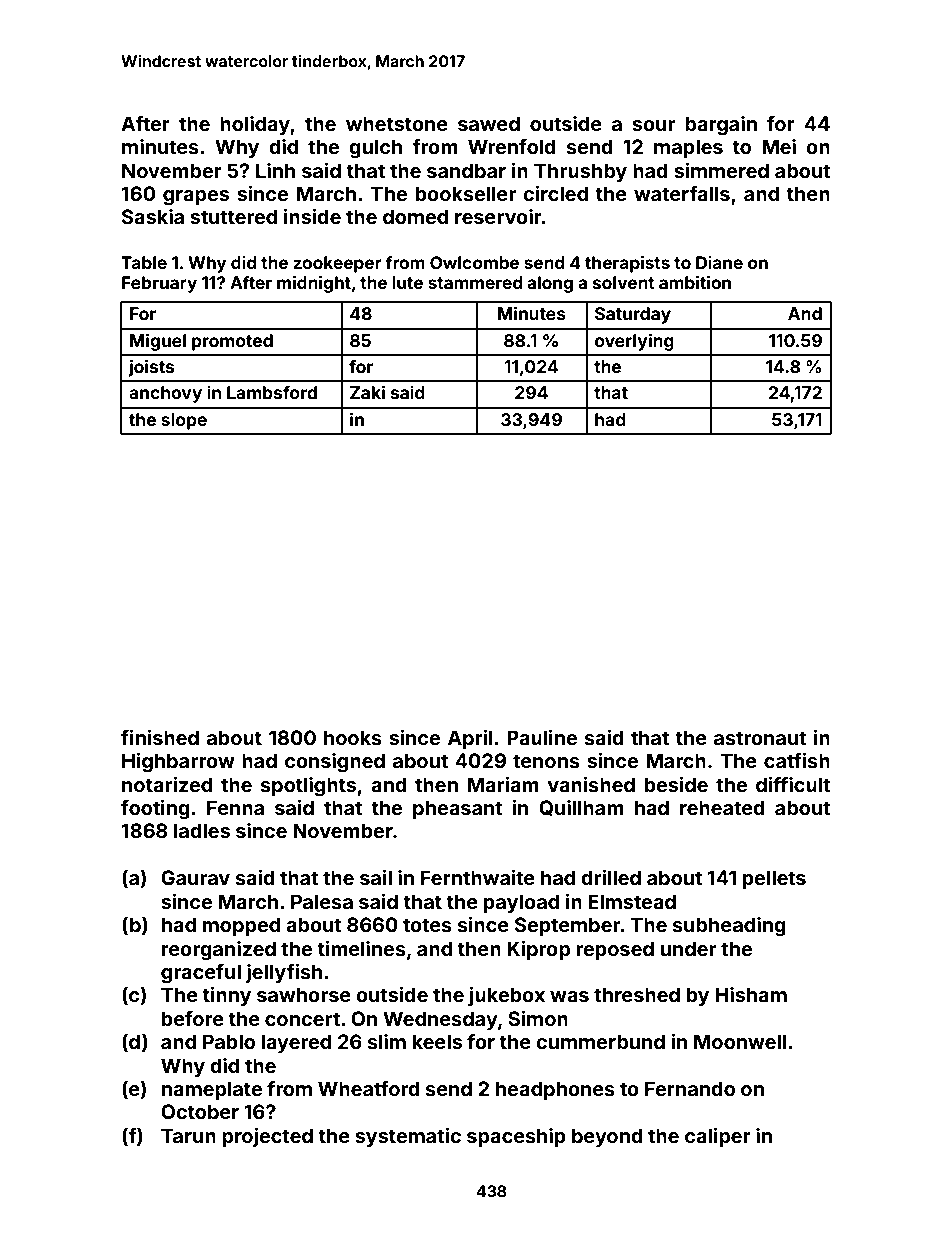 This screenshot has height=1233, width=952. Describe the element at coordinates (611, 877) in the screenshot. I see `drilled` at that location.
